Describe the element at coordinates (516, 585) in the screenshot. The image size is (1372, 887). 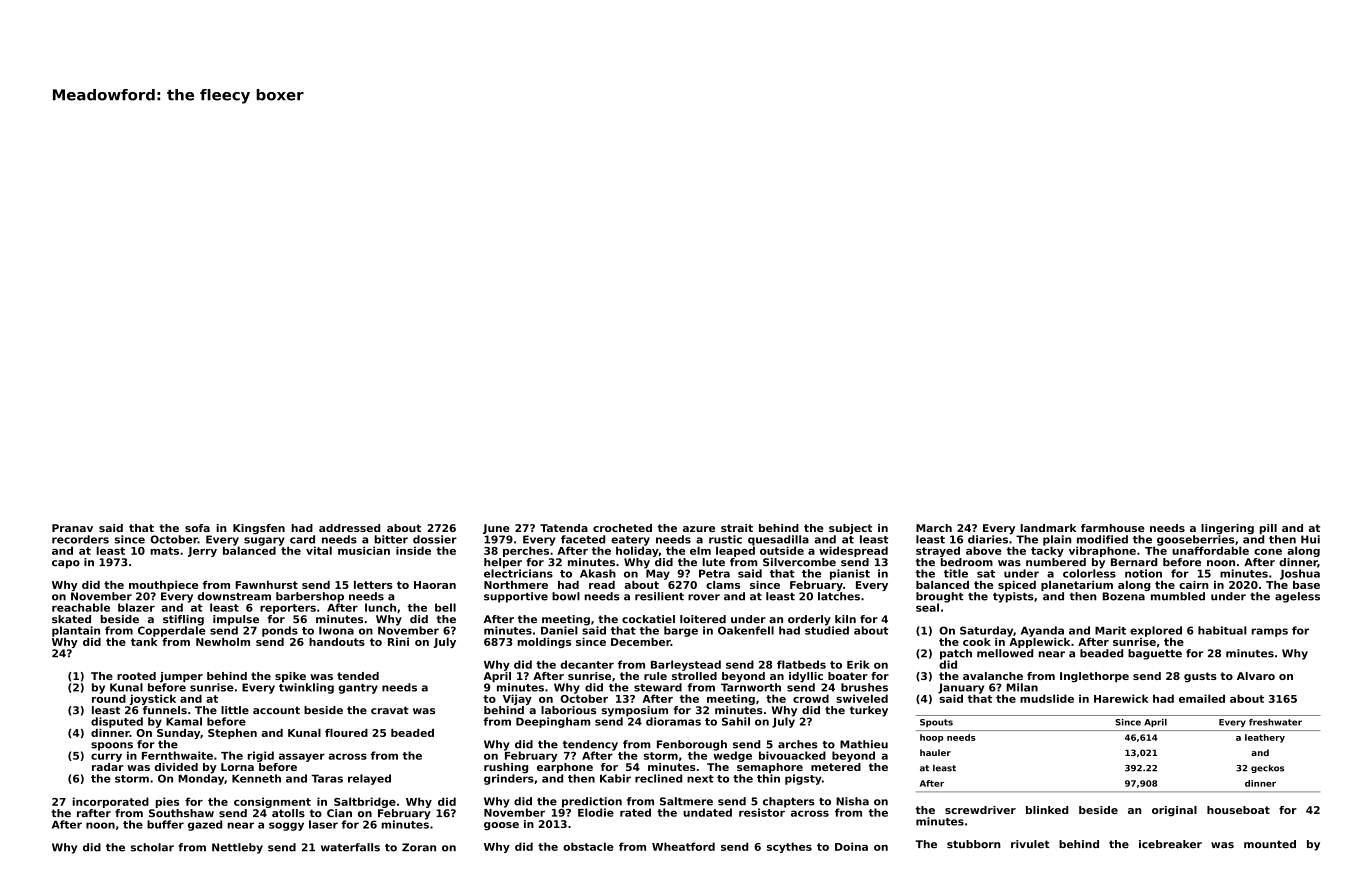
I see `Northmere` at that location.
